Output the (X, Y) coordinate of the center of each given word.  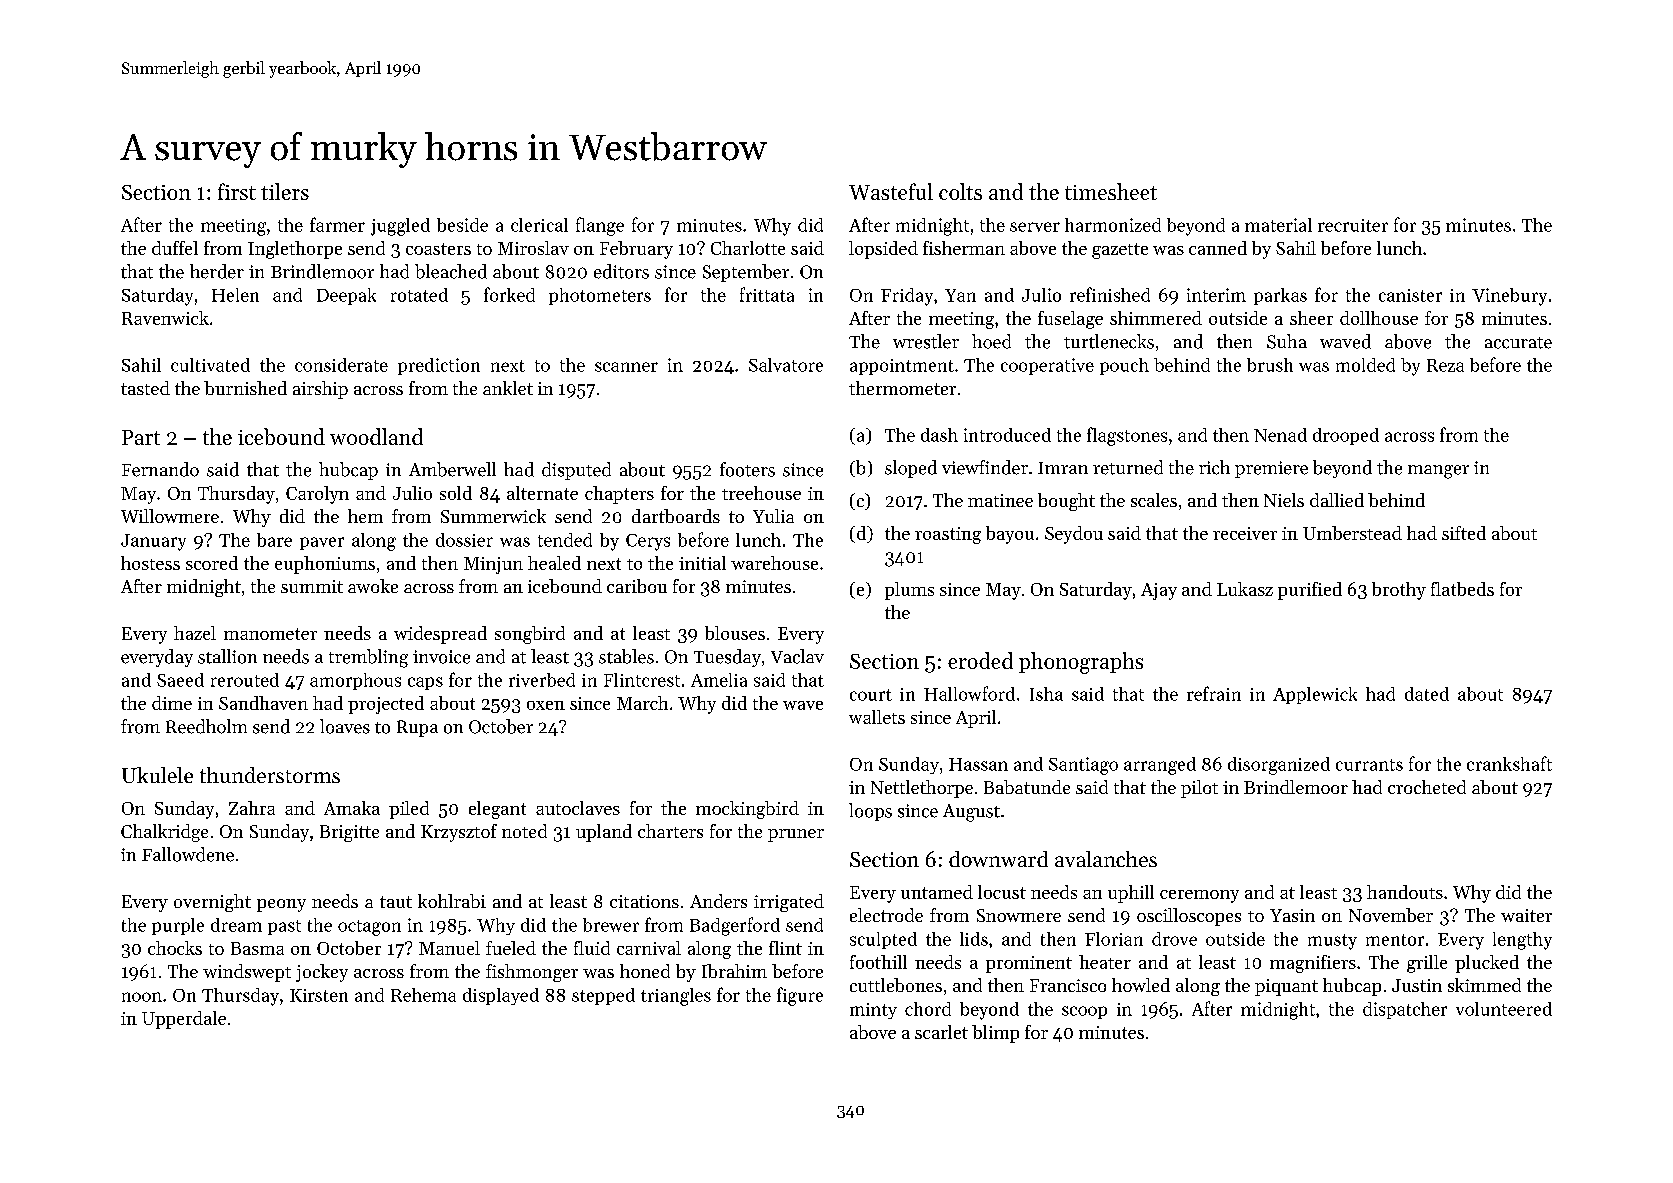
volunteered (1504, 1009)
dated (1427, 694)
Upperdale (184, 1020)
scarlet (941, 1032)
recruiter (1353, 225)
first (237, 191)
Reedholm (206, 726)
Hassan (978, 764)
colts (960, 191)
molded (1365, 365)
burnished (245, 388)
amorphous (355, 681)
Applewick (1315, 695)
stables (626, 656)
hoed (991, 341)
